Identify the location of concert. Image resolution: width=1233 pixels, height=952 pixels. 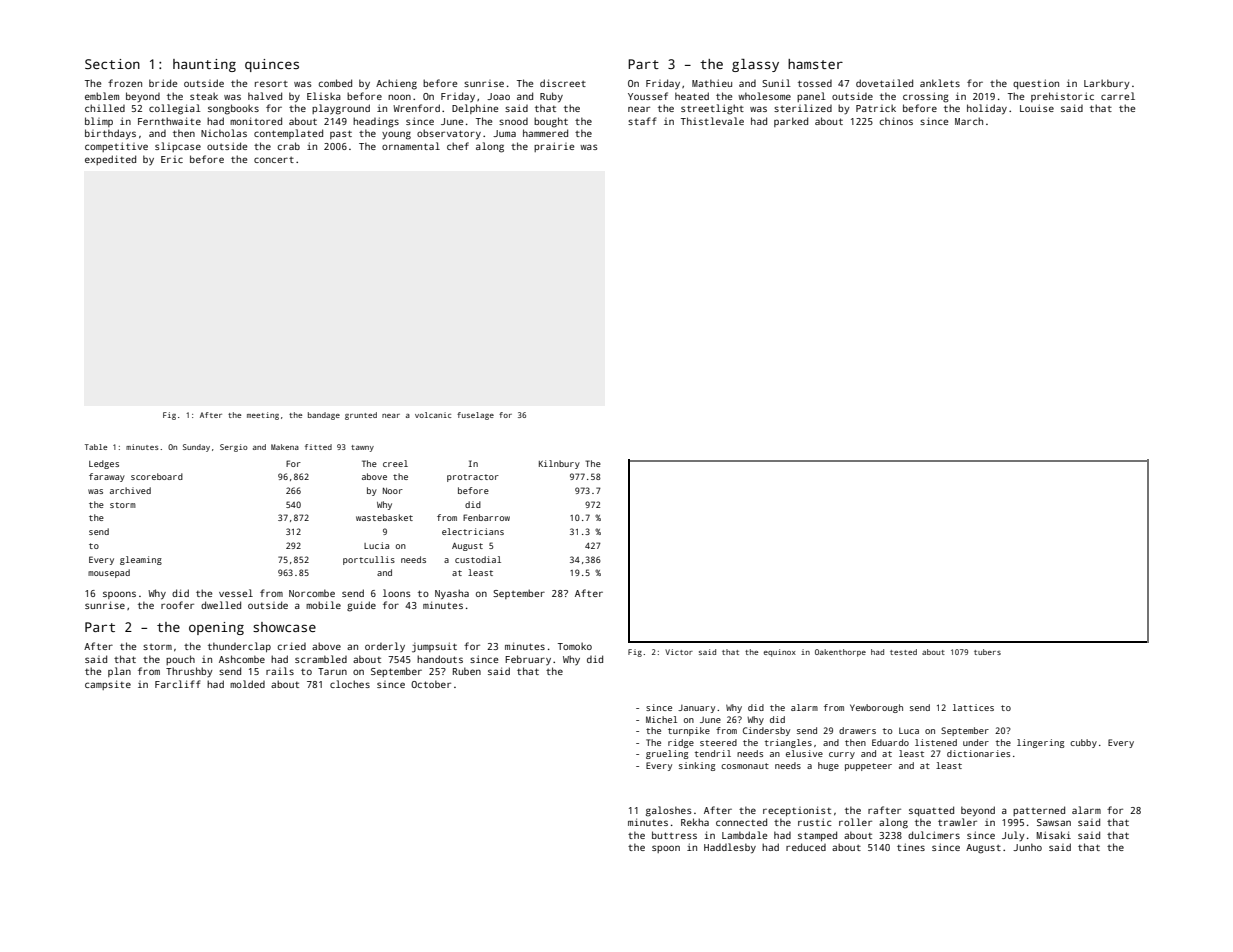
(274, 160).
